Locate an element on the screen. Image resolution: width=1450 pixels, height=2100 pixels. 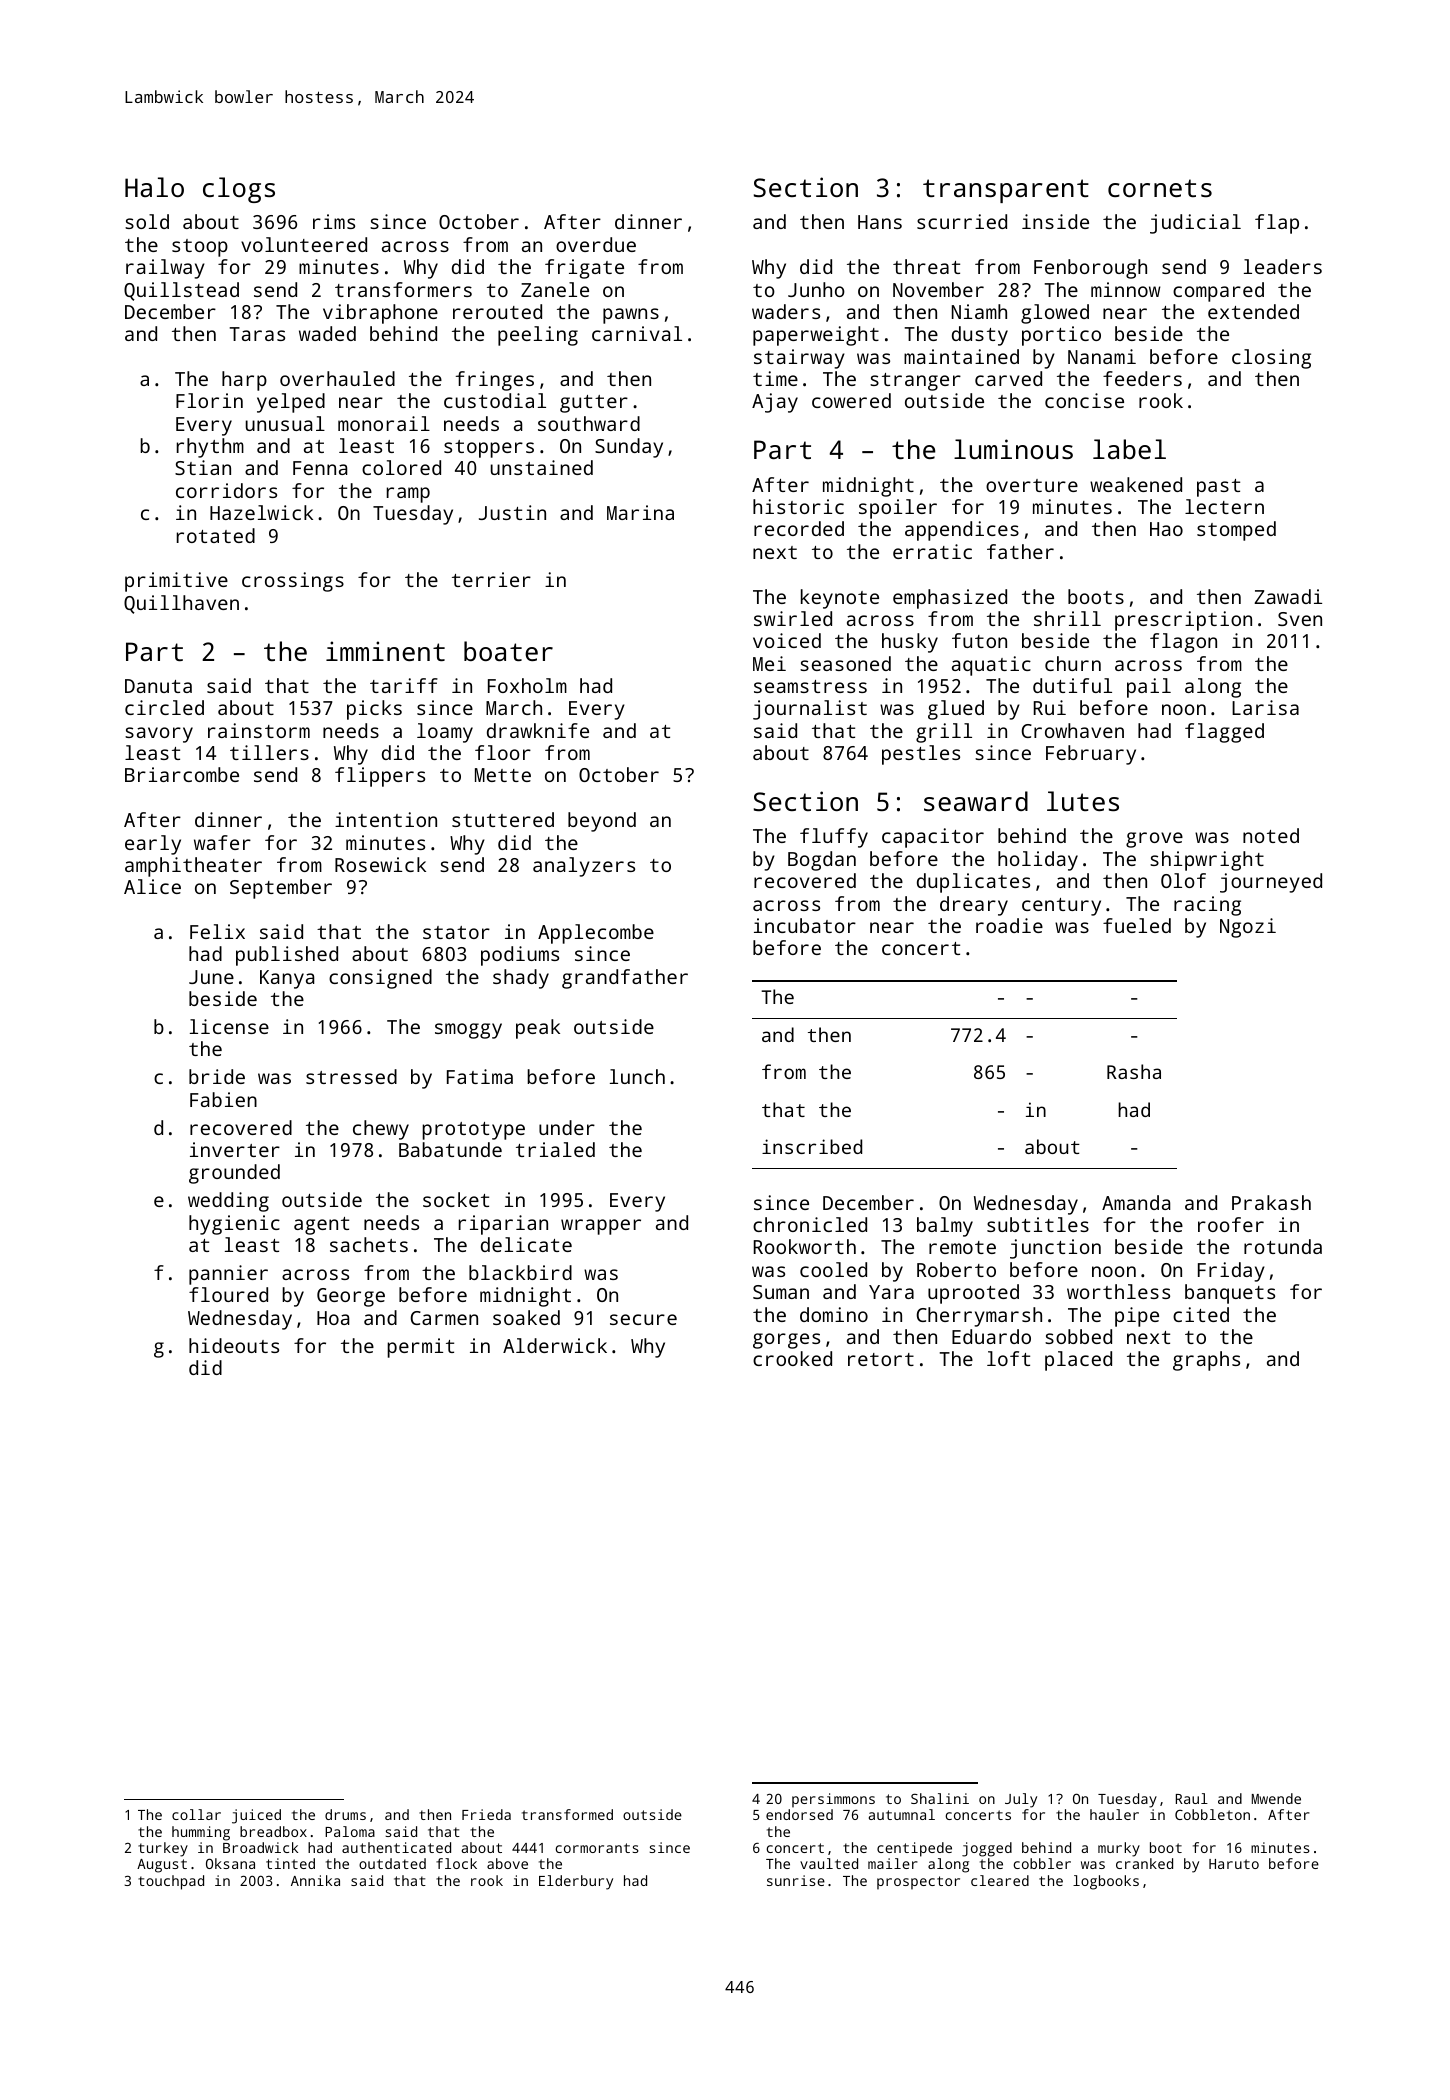
inscribed is located at coordinates (812, 1146).
